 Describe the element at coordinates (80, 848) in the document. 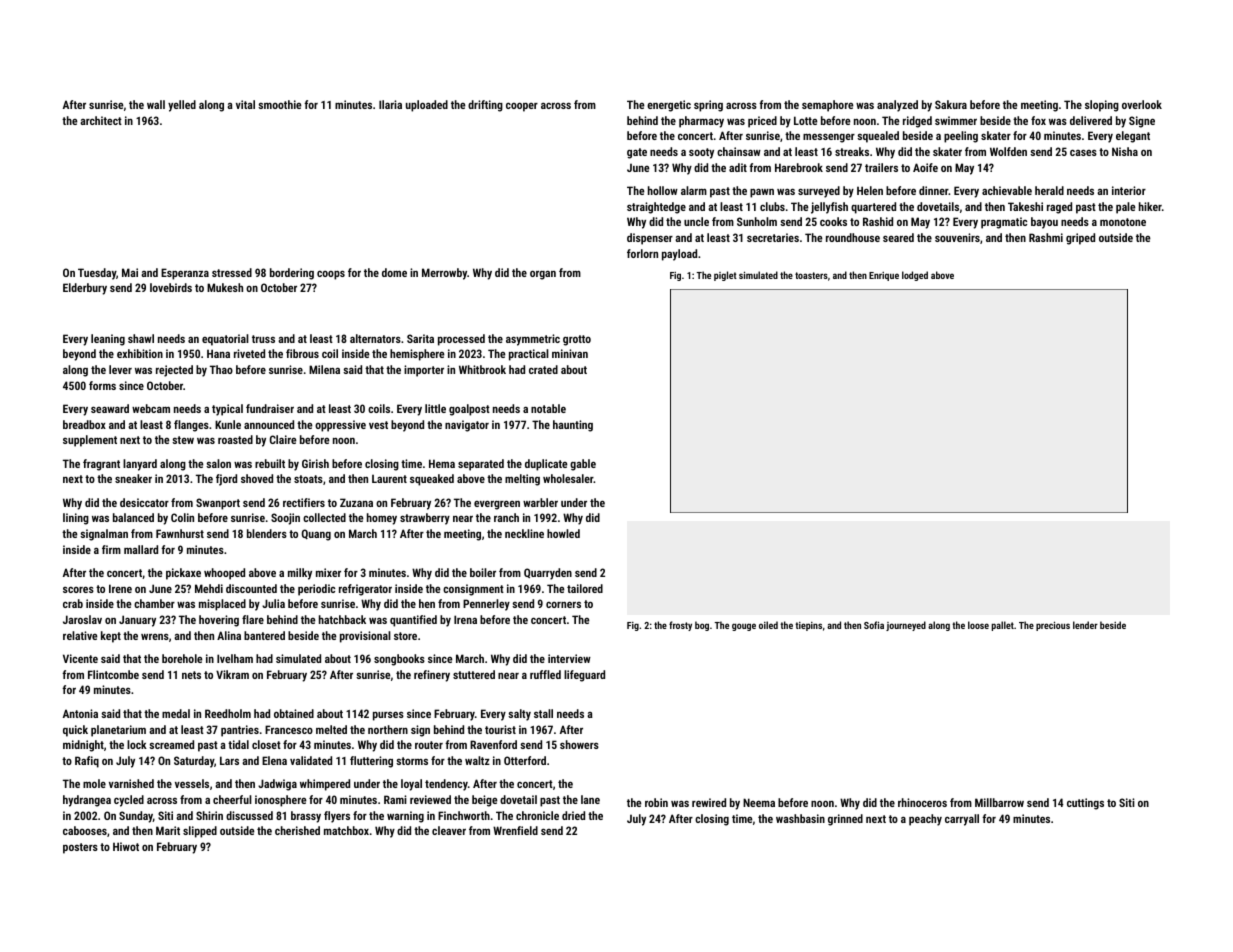

I see `posters` at that location.
